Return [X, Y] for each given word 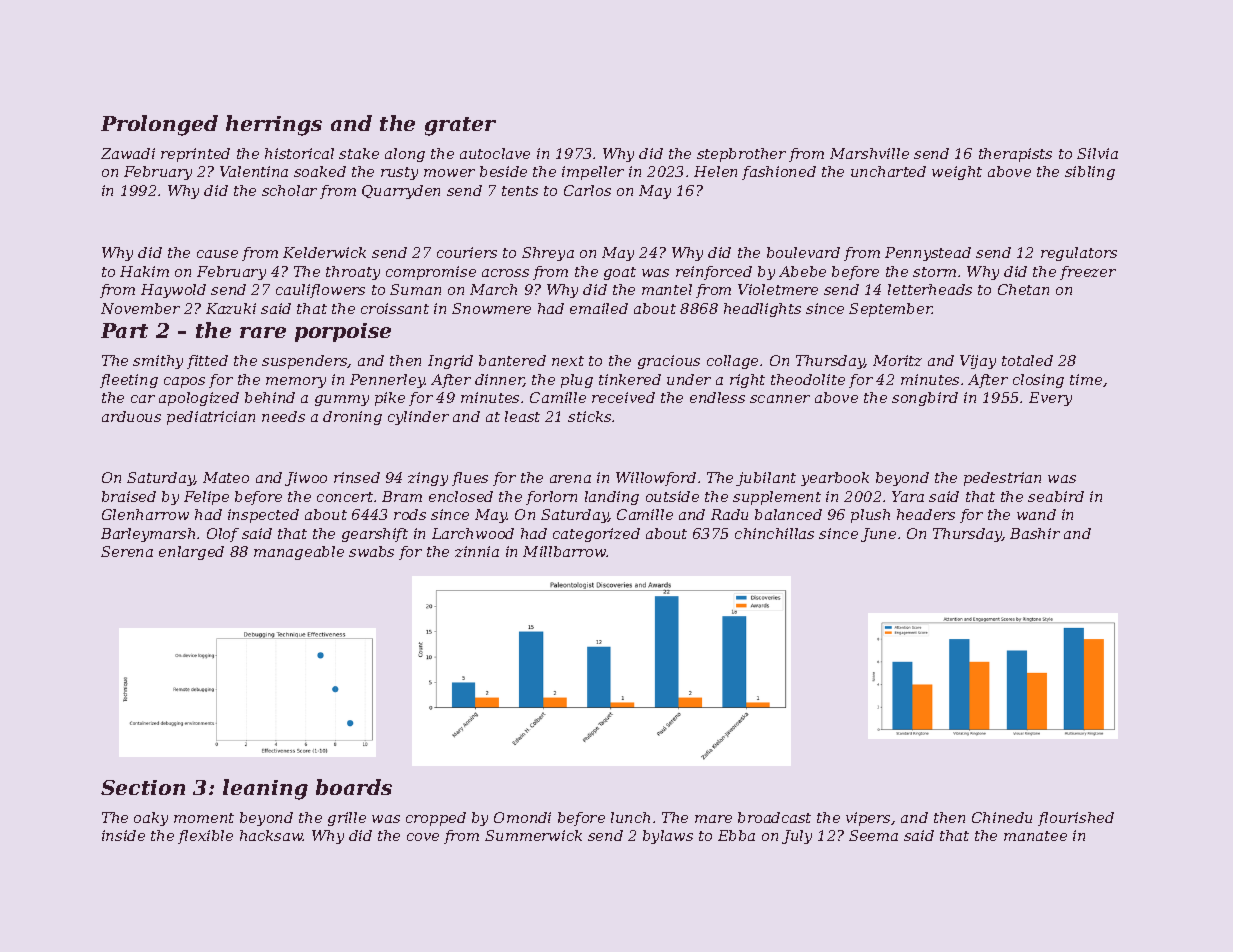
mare [713, 819]
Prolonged [159, 125]
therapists [1015, 155]
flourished [1076, 819]
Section [143, 787]
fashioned [779, 173]
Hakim [144, 271]
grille [347, 819]
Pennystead [928, 254]
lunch [630, 817]
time [1086, 379]
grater [460, 126]
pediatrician [211, 418]
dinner [499, 380]
